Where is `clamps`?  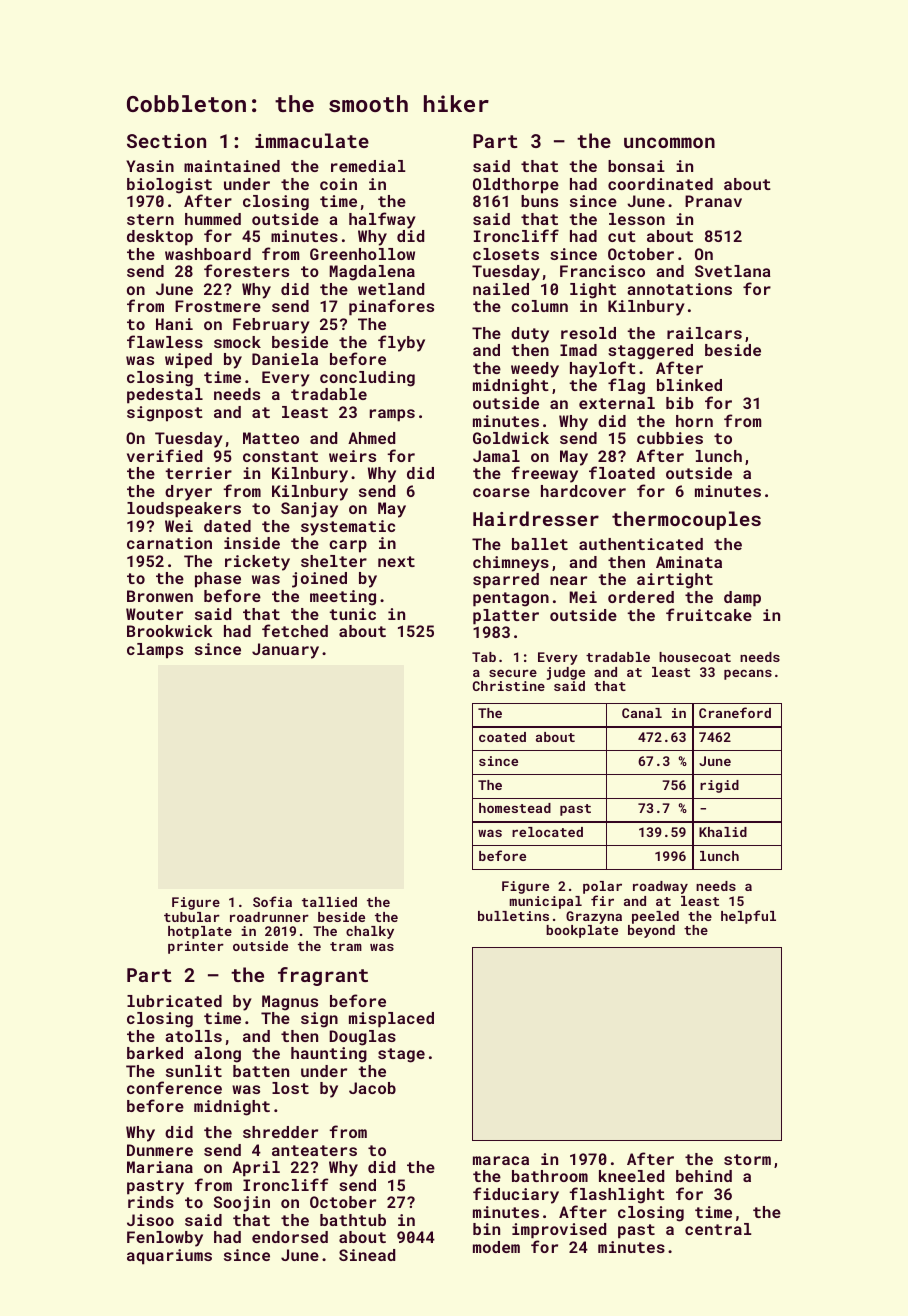 clamps is located at coordinates (155, 651).
